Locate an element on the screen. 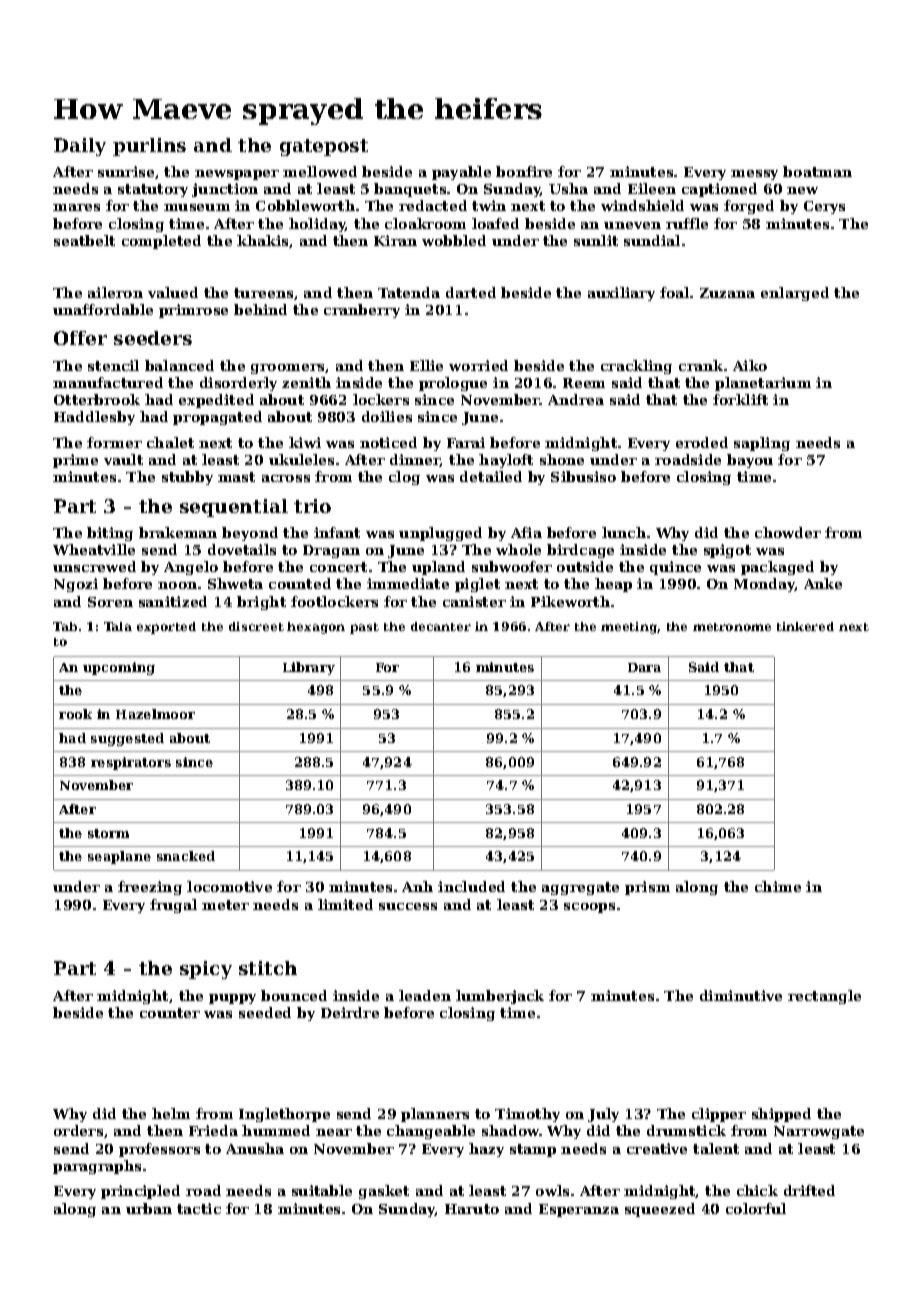 Image resolution: width=924 pixels, height=1308 pixels. freezing is located at coordinates (150, 888).
